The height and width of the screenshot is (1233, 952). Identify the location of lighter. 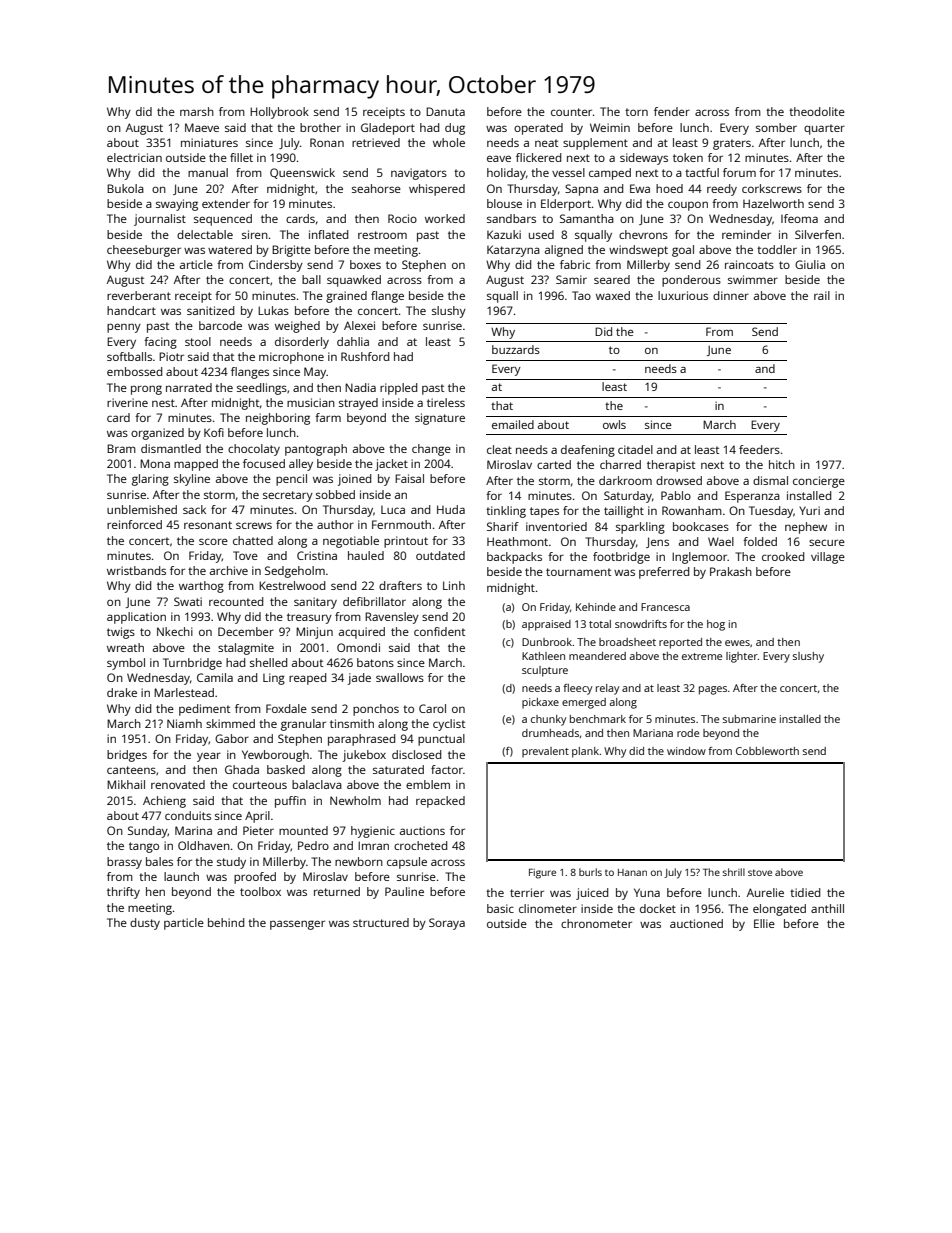
(742, 657).
